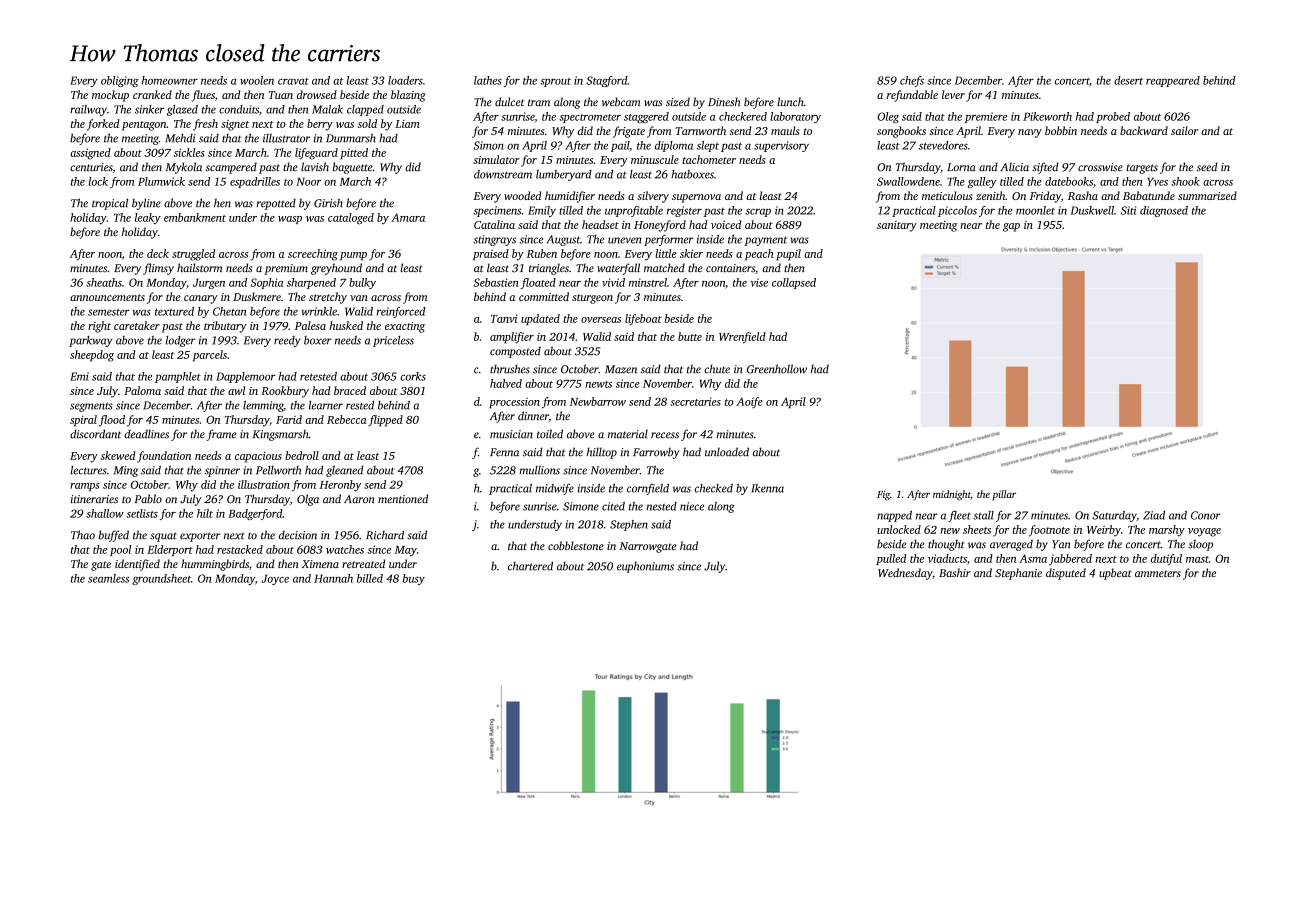 This page has height=924, width=1308. What do you see at coordinates (653, 197) in the page?
I see `silvery` at bounding box center [653, 197].
